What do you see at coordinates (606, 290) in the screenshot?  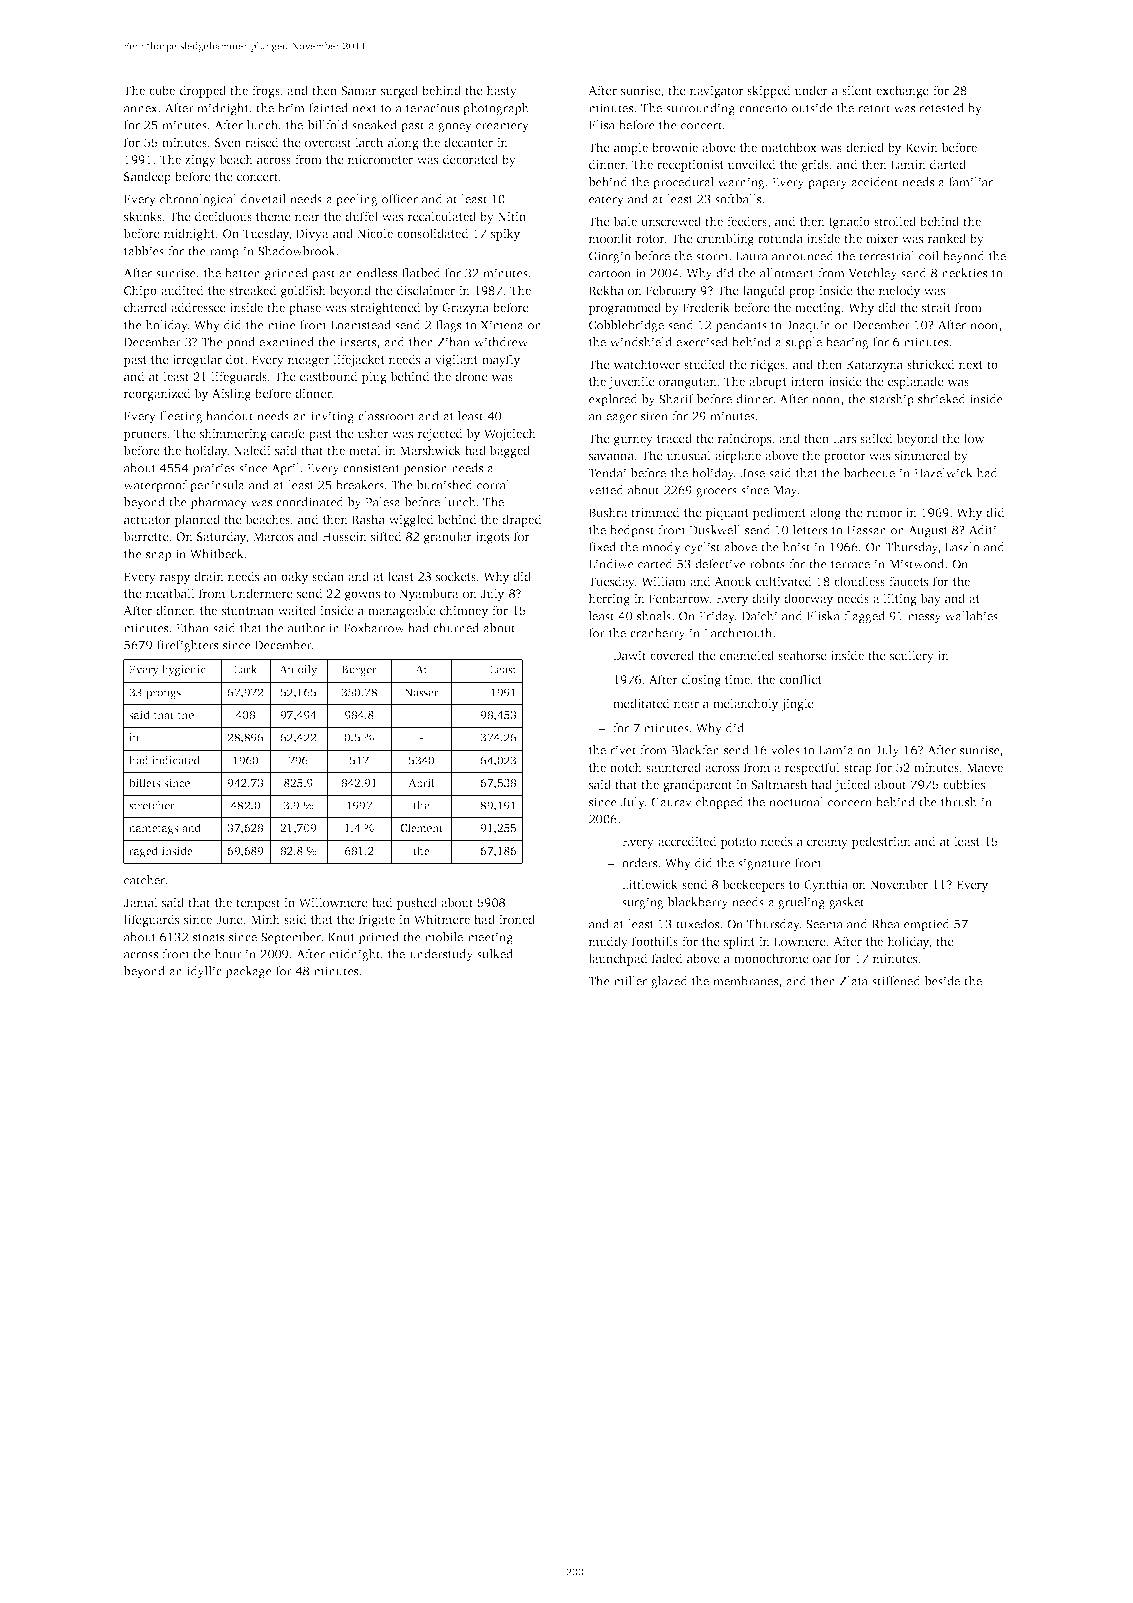 I see `Rekha` at bounding box center [606, 290].
